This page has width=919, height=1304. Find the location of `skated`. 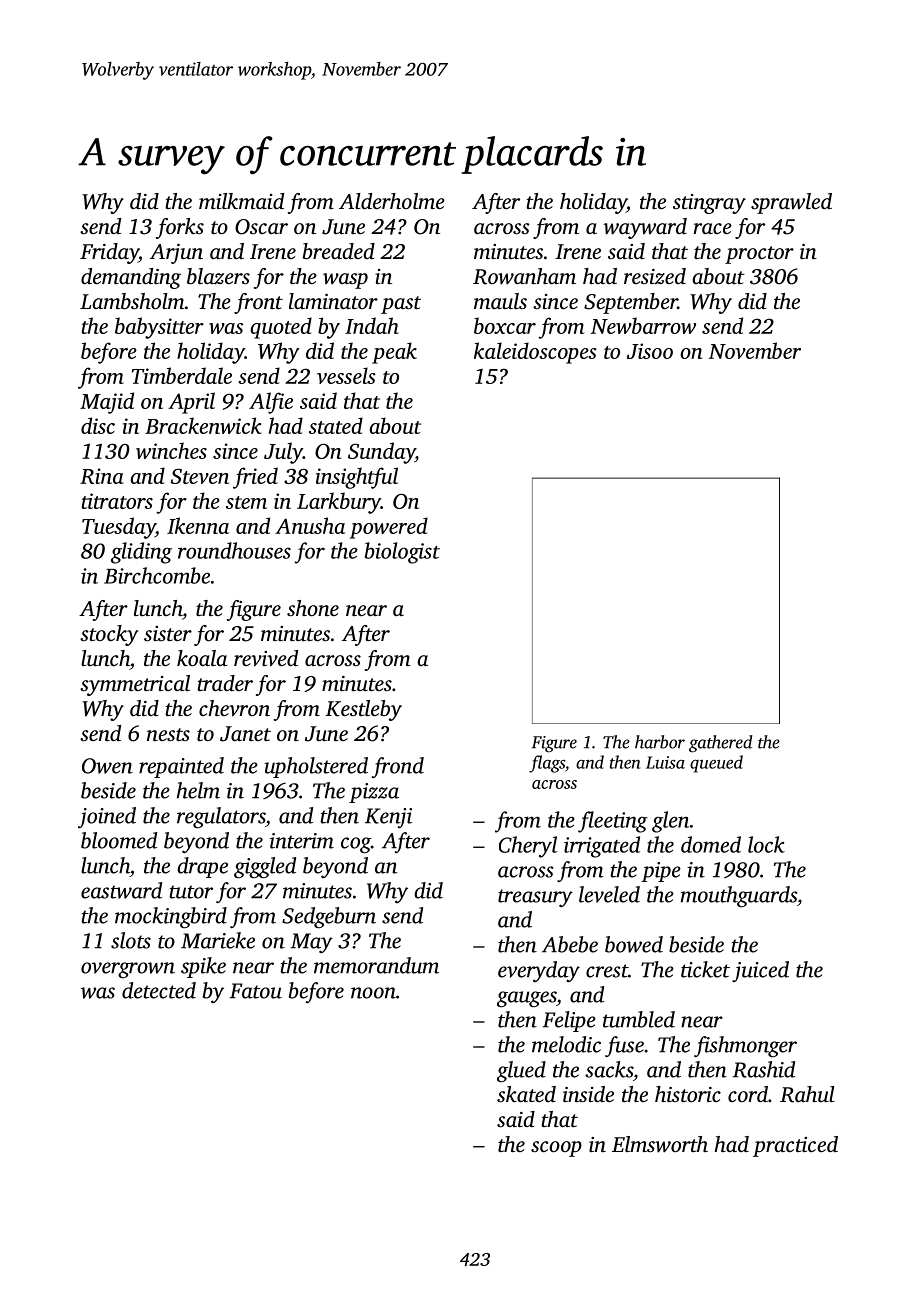

skated is located at coordinates (526, 1094).
